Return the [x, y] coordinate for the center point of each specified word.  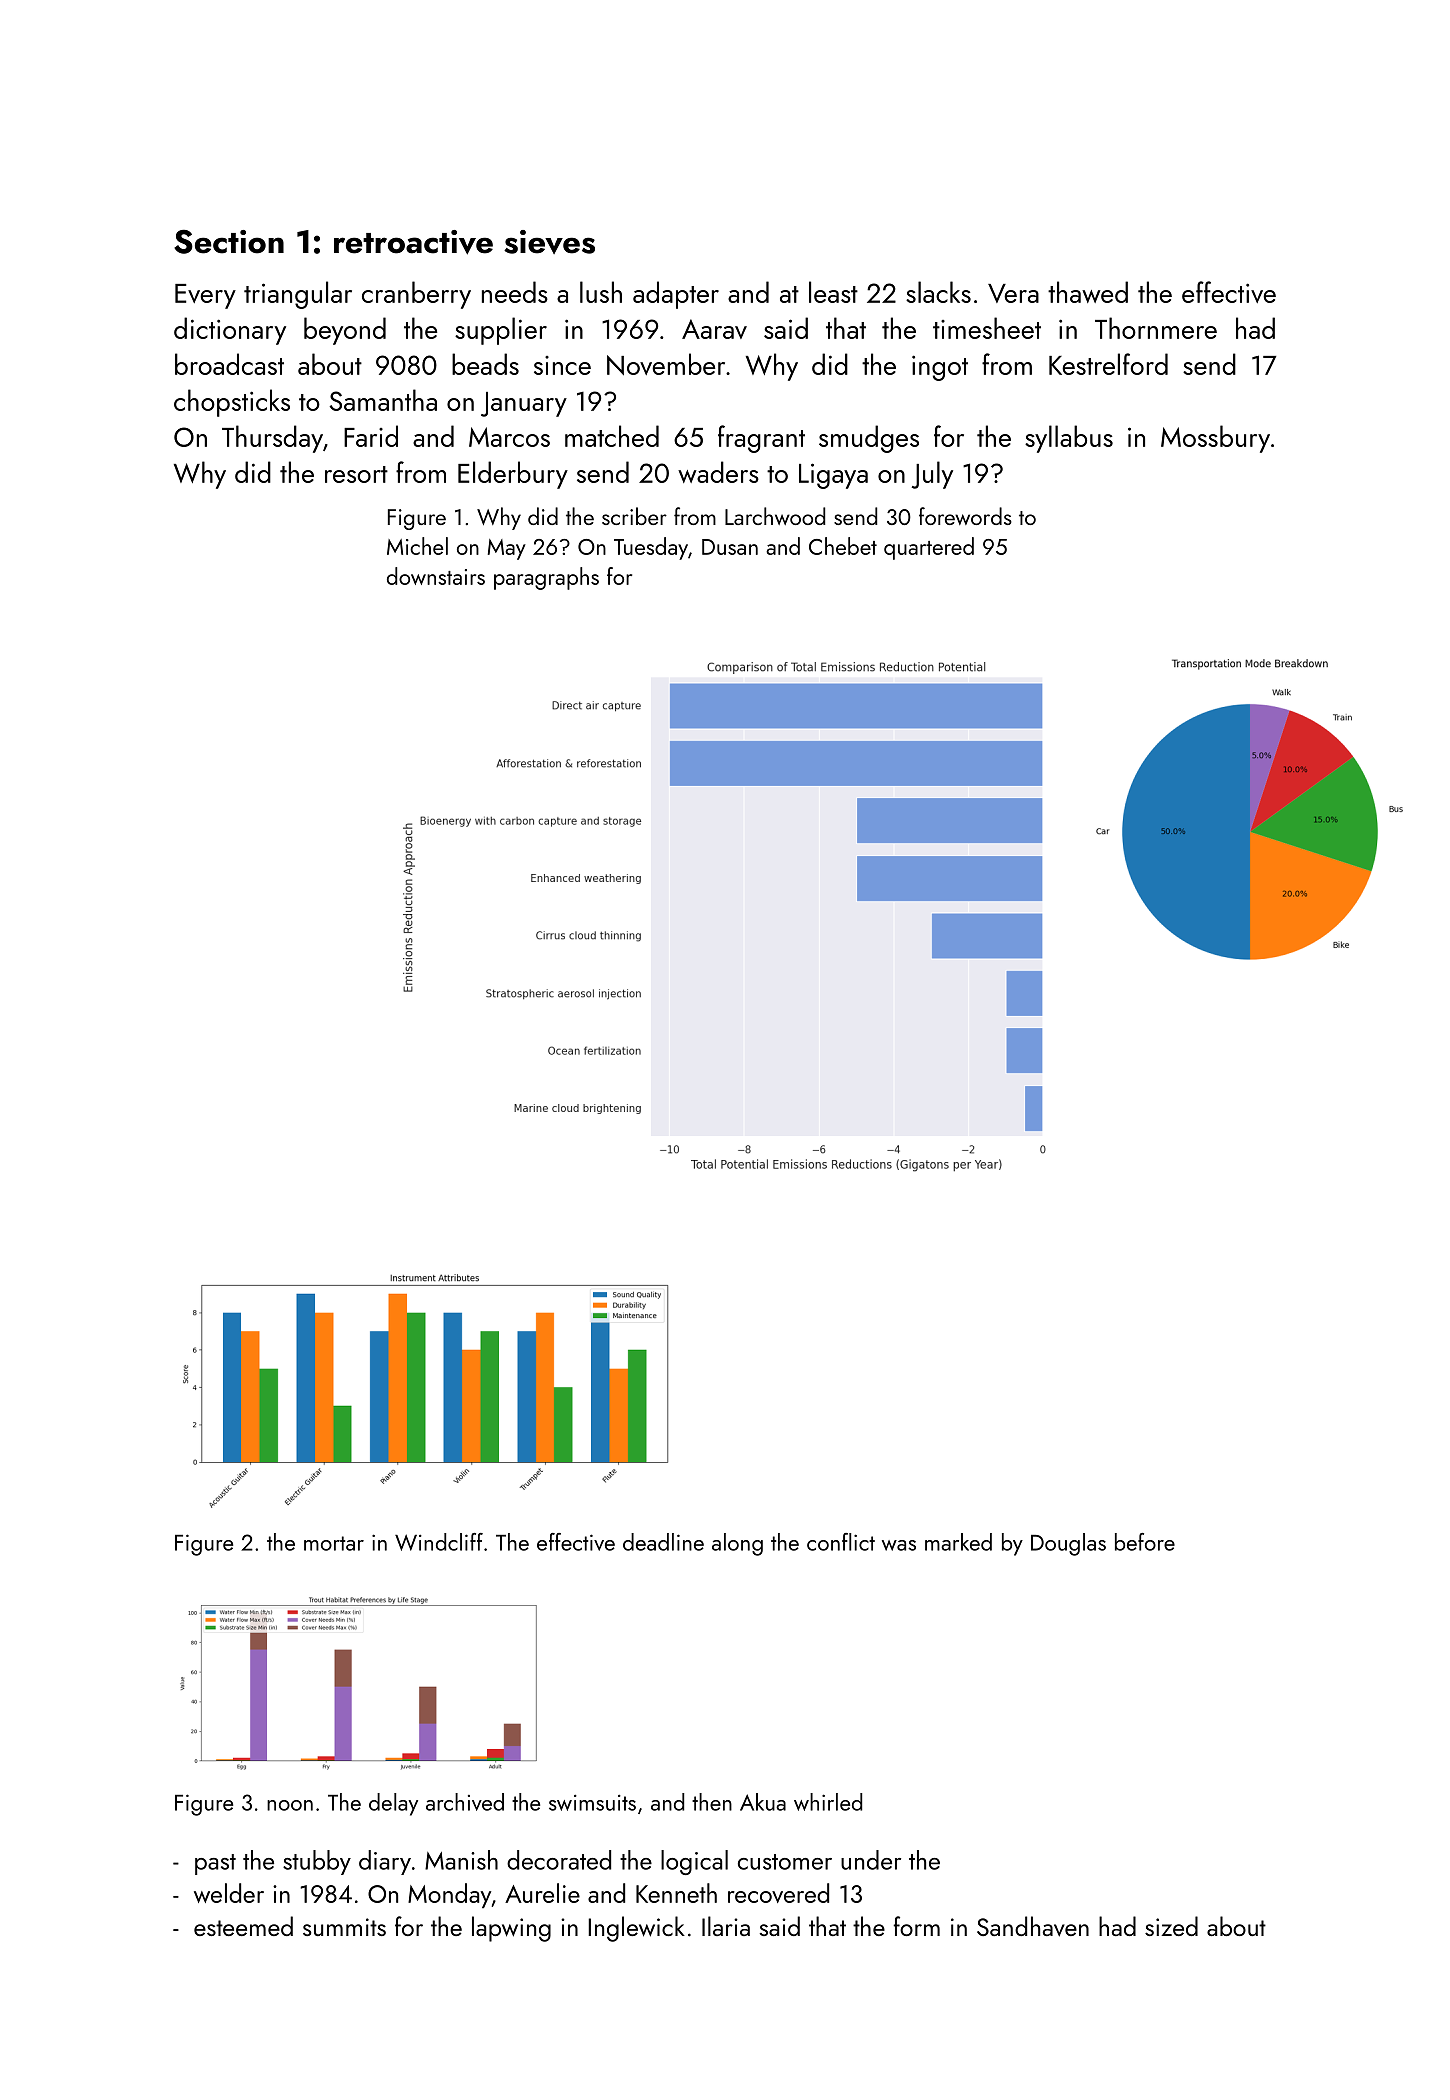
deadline [663, 1542]
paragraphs [546, 578]
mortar [334, 1543]
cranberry [416, 295]
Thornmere [1156, 328]
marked [958, 1542]
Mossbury [1215, 439]
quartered [929, 548]
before [1145, 1542]
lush [601, 292]
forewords [965, 516]
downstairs [436, 576]
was [899, 1545]
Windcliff [439, 1542]
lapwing [511, 1929]
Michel [417, 546]
